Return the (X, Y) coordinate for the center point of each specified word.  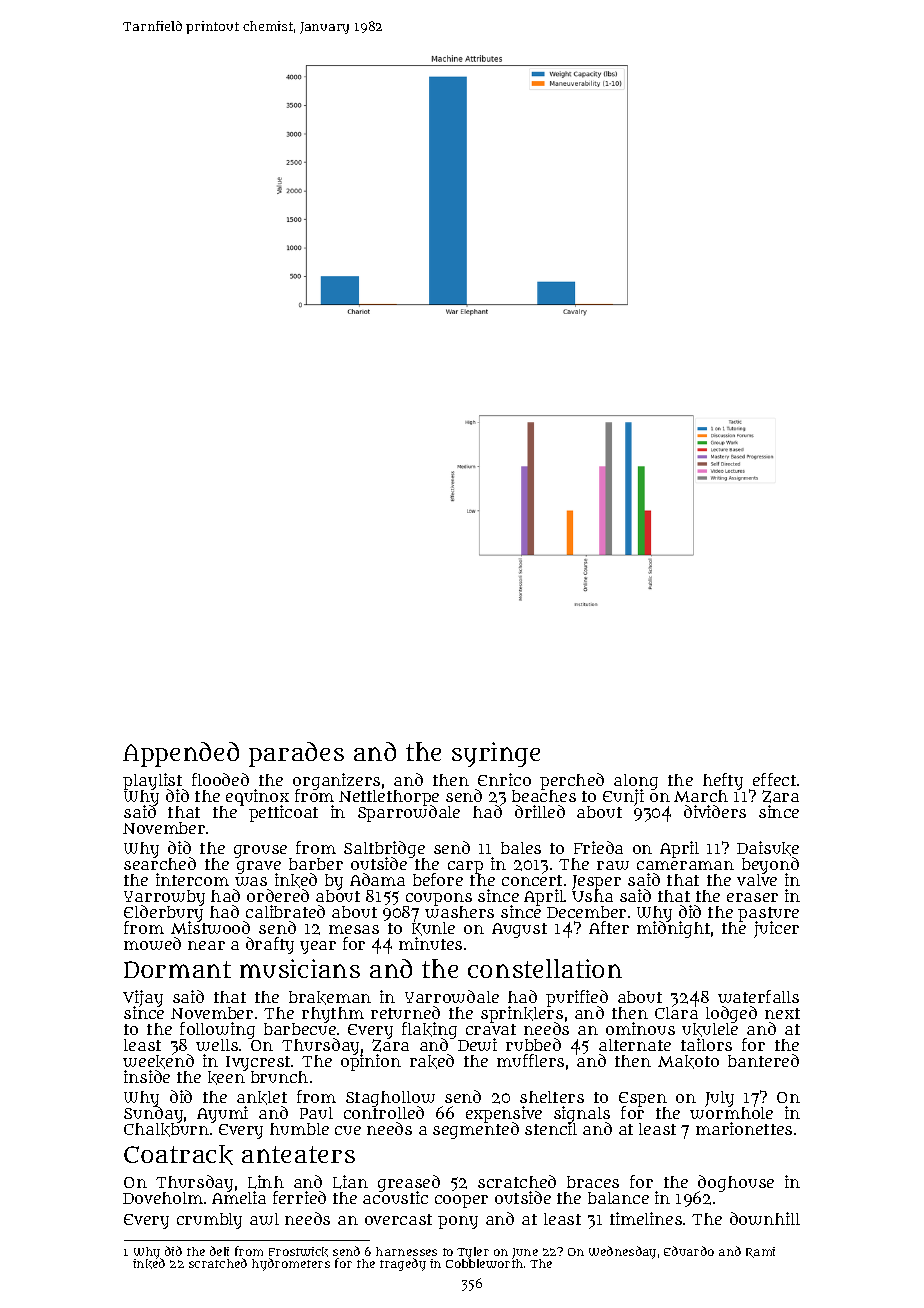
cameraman (685, 865)
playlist (153, 781)
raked (432, 1061)
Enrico (504, 779)
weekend (158, 1061)
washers (459, 912)
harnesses (406, 1251)
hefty (723, 781)
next (782, 1013)
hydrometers (291, 1264)
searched (160, 864)
